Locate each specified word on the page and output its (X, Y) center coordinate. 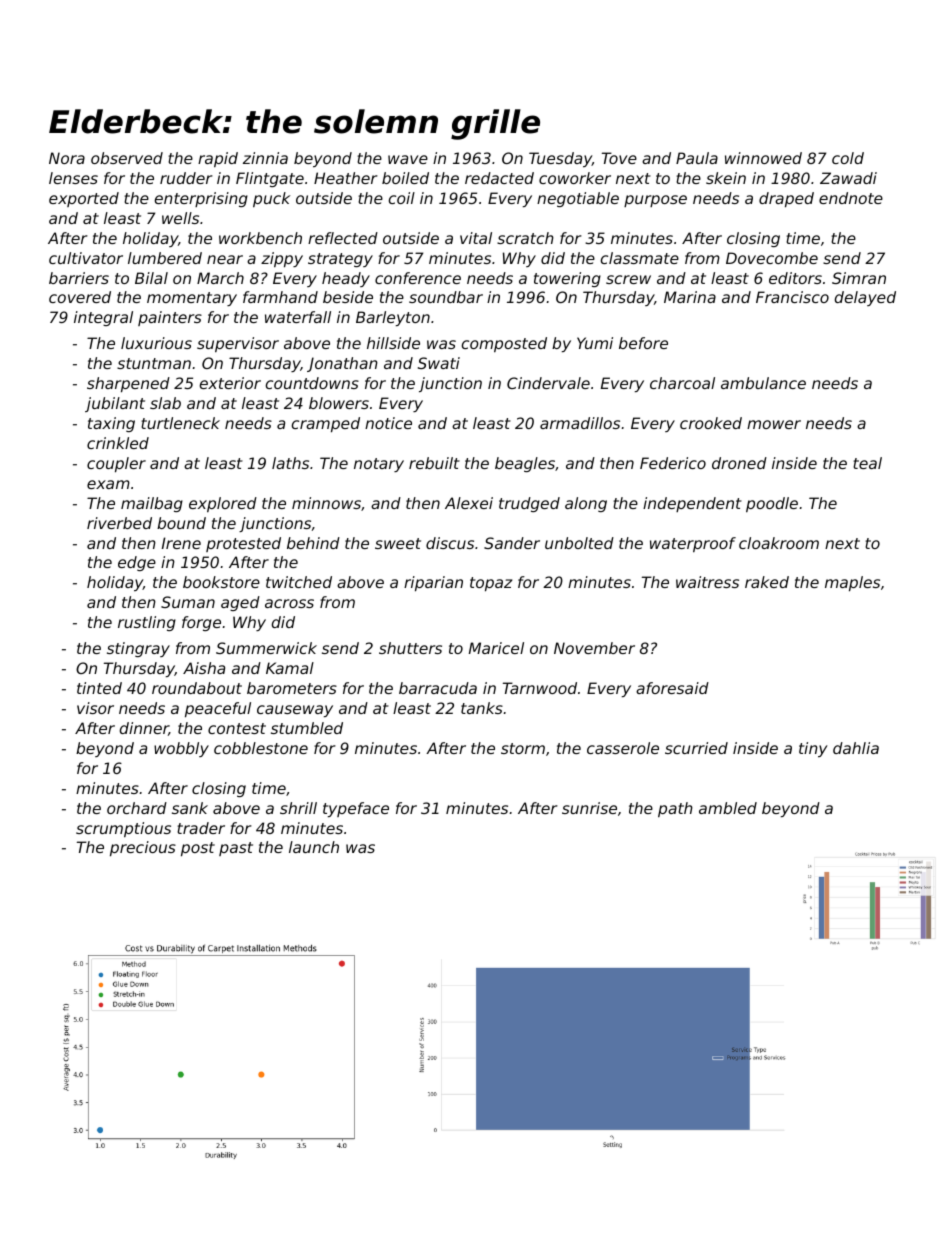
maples (852, 583)
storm (523, 748)
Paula (697, 158)
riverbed (119, 523)
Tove (619, 158)
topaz (491, 584)
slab (165, 403)
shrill (298, 808)
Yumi (595, 343)
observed (127, 158)
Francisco (792, 297)
